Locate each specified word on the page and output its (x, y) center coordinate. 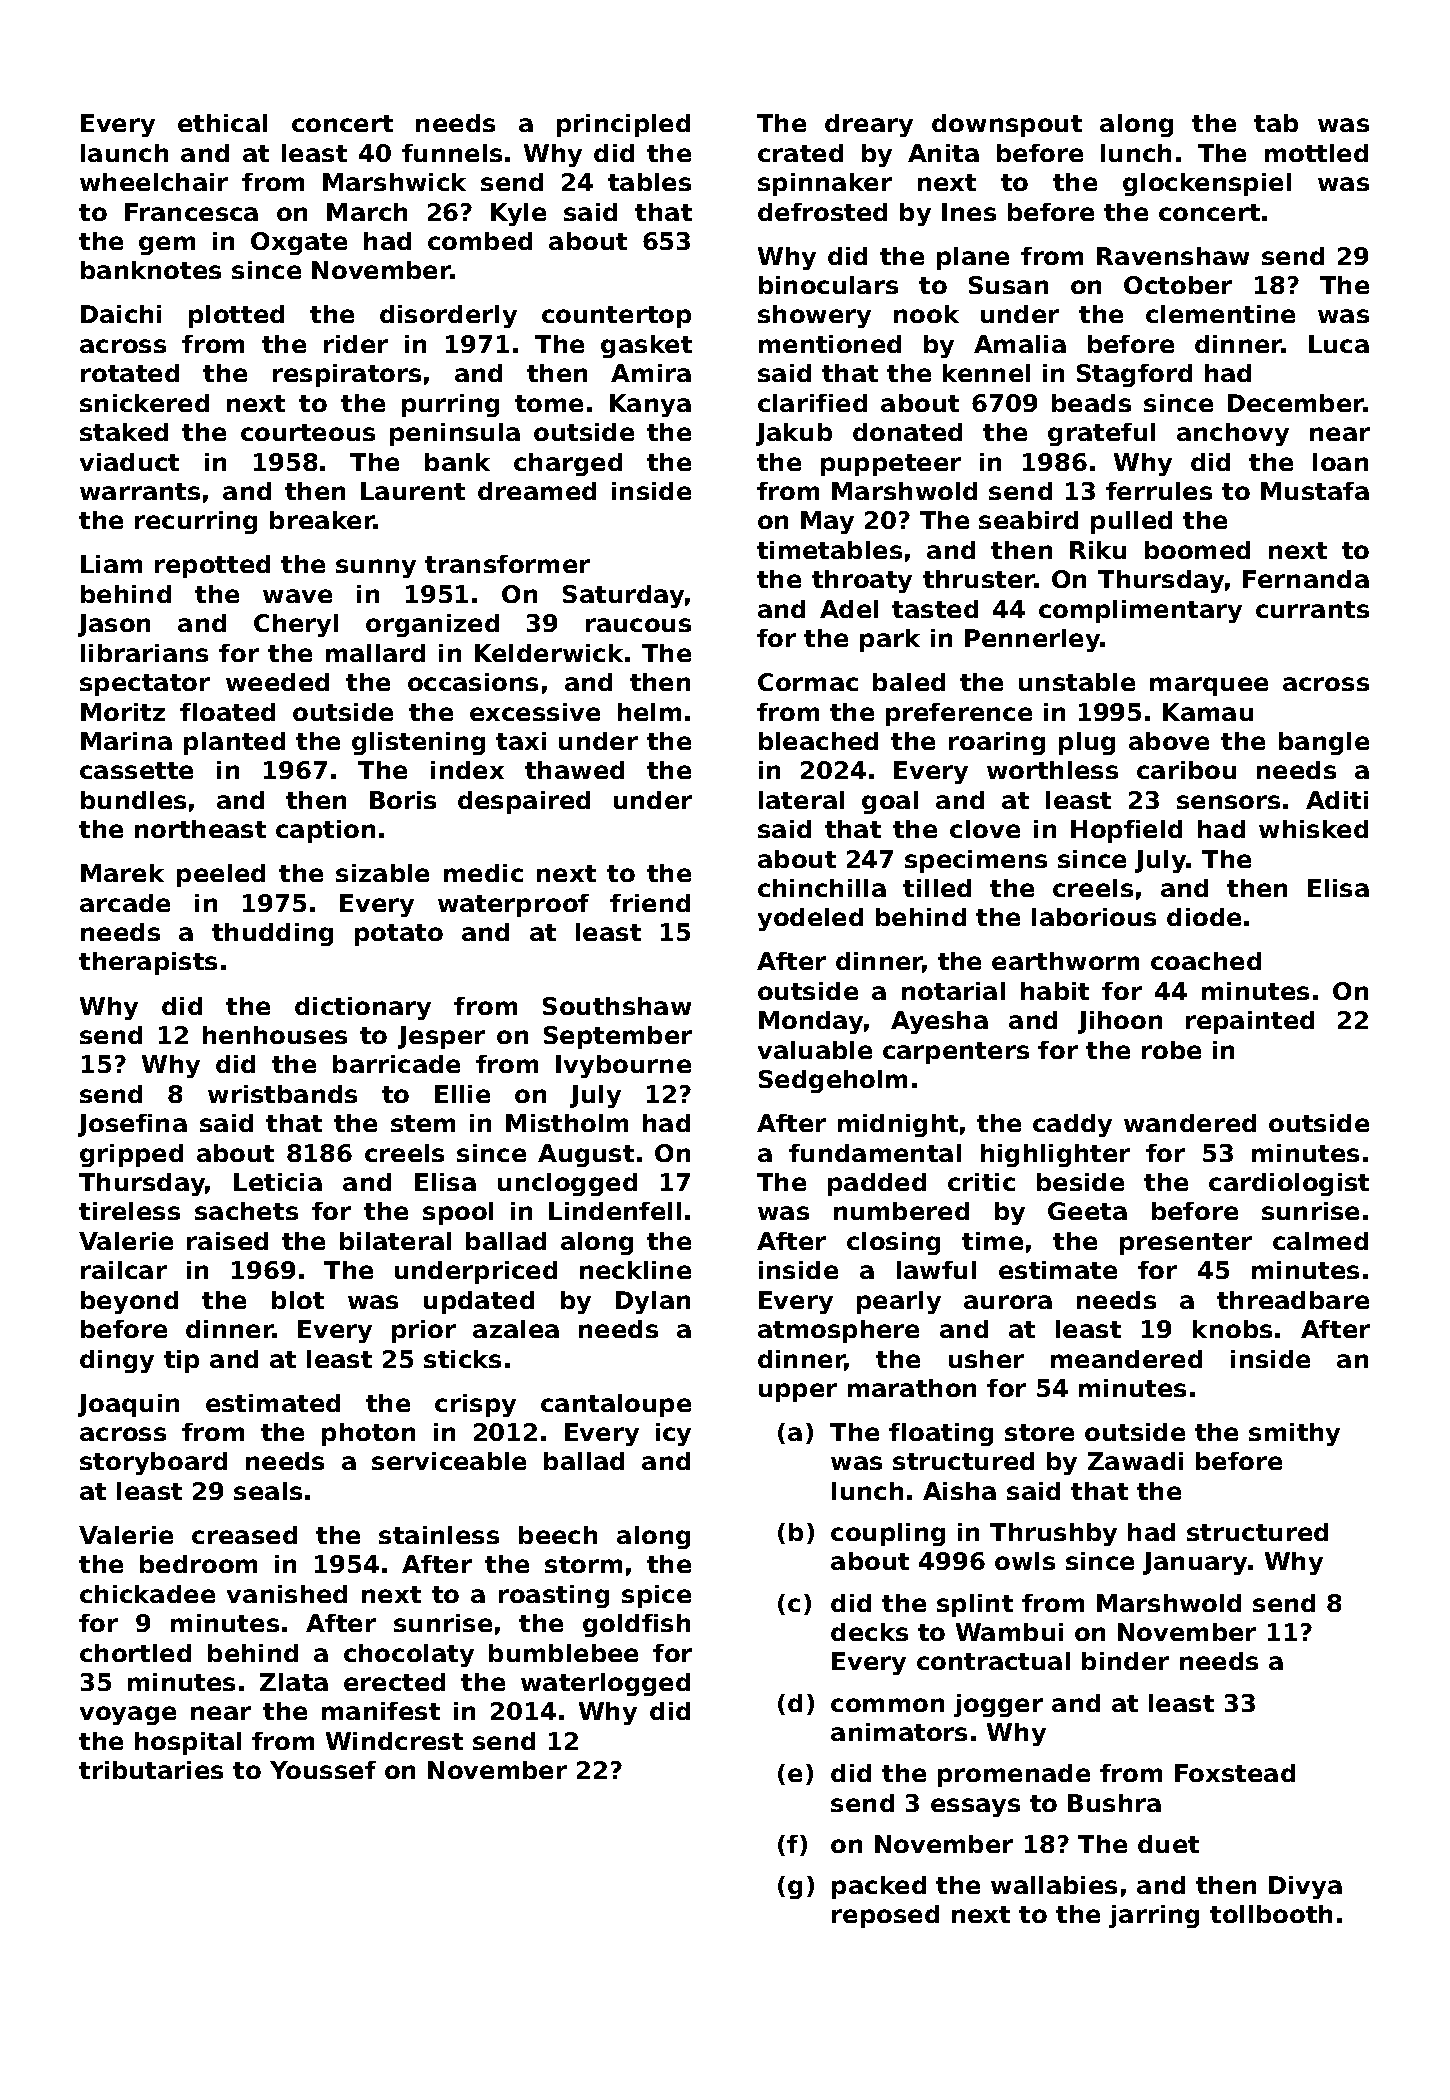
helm (649, 712)
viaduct (129, 462)
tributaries (151, 1770)
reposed (885, 1916)
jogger (998, 1705)
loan (1340, 462)
